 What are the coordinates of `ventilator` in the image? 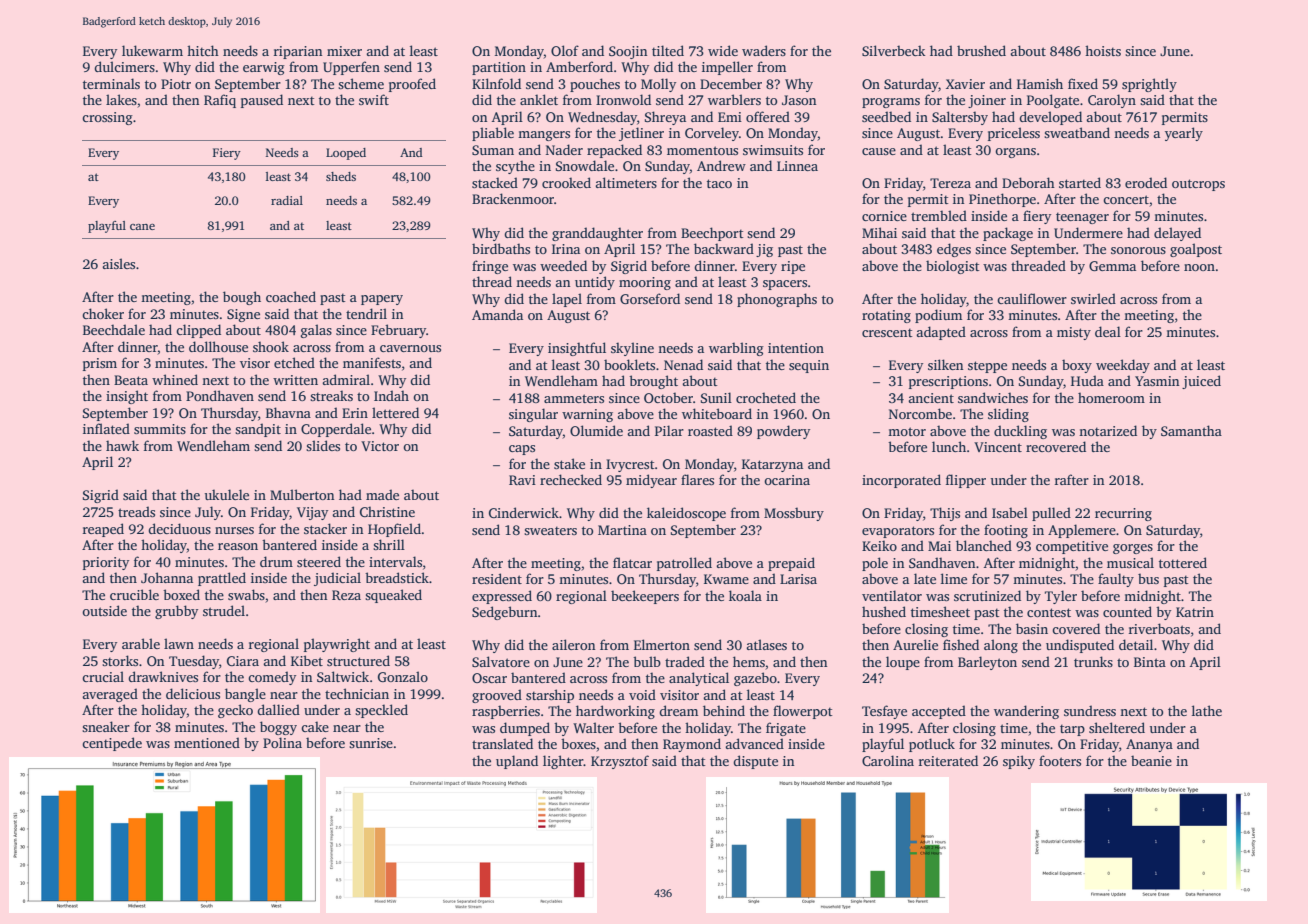 It's located at (892, 595).
